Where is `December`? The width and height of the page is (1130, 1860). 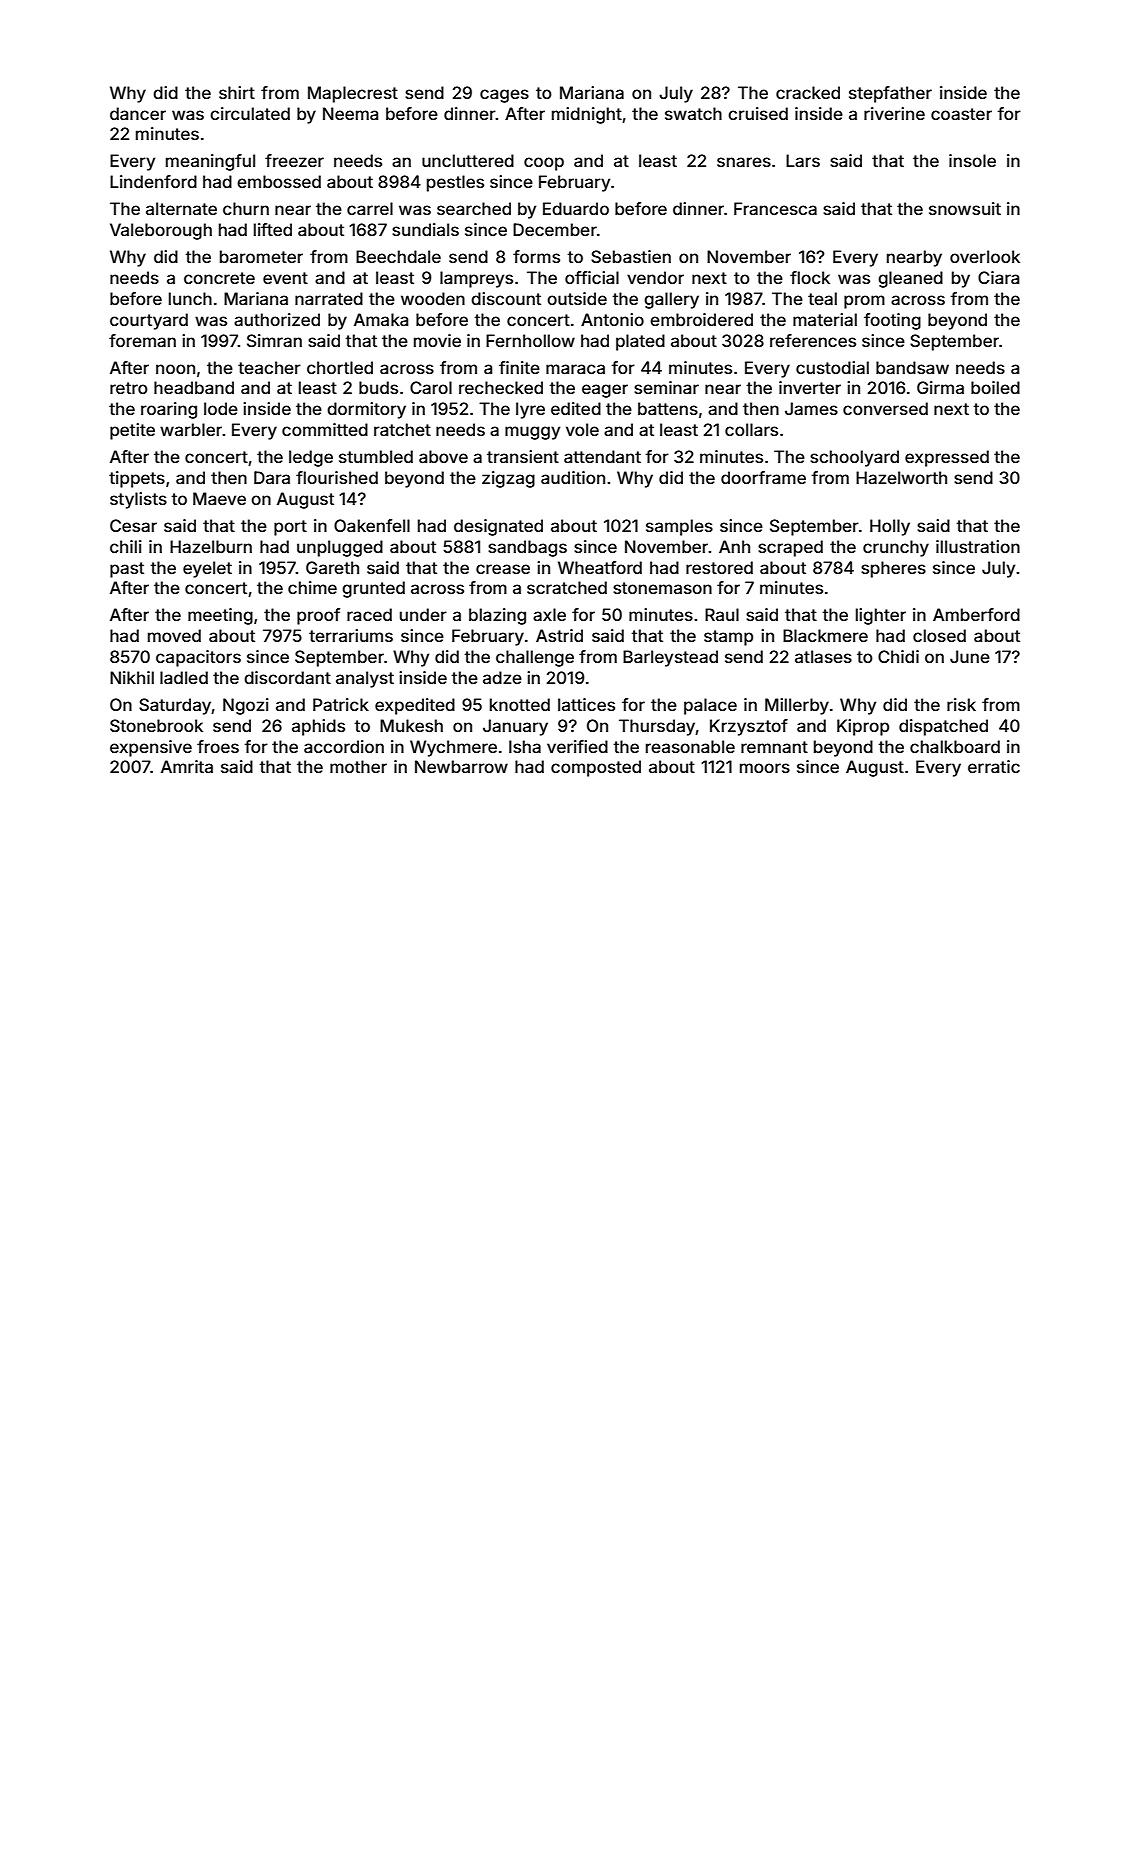 December is located at coordinates (555, 229).
